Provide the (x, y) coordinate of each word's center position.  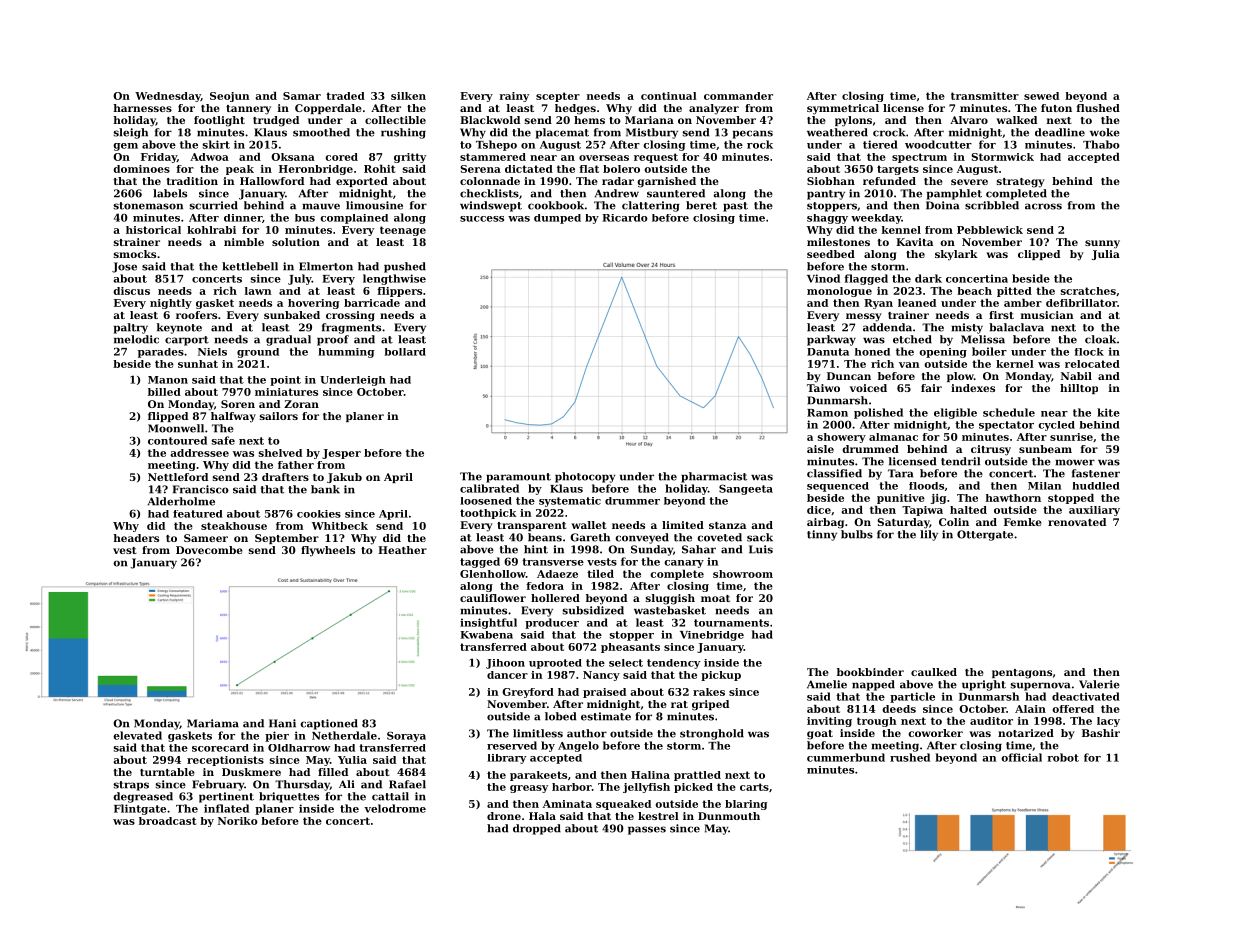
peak (240, 170)
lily (929, 535)
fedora (545, 586)
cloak (1100, 339)
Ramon (827, 413)
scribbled (992, 205)
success (482, 219)
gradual (288, 340)
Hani (282, 723)
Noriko (238, 821)
